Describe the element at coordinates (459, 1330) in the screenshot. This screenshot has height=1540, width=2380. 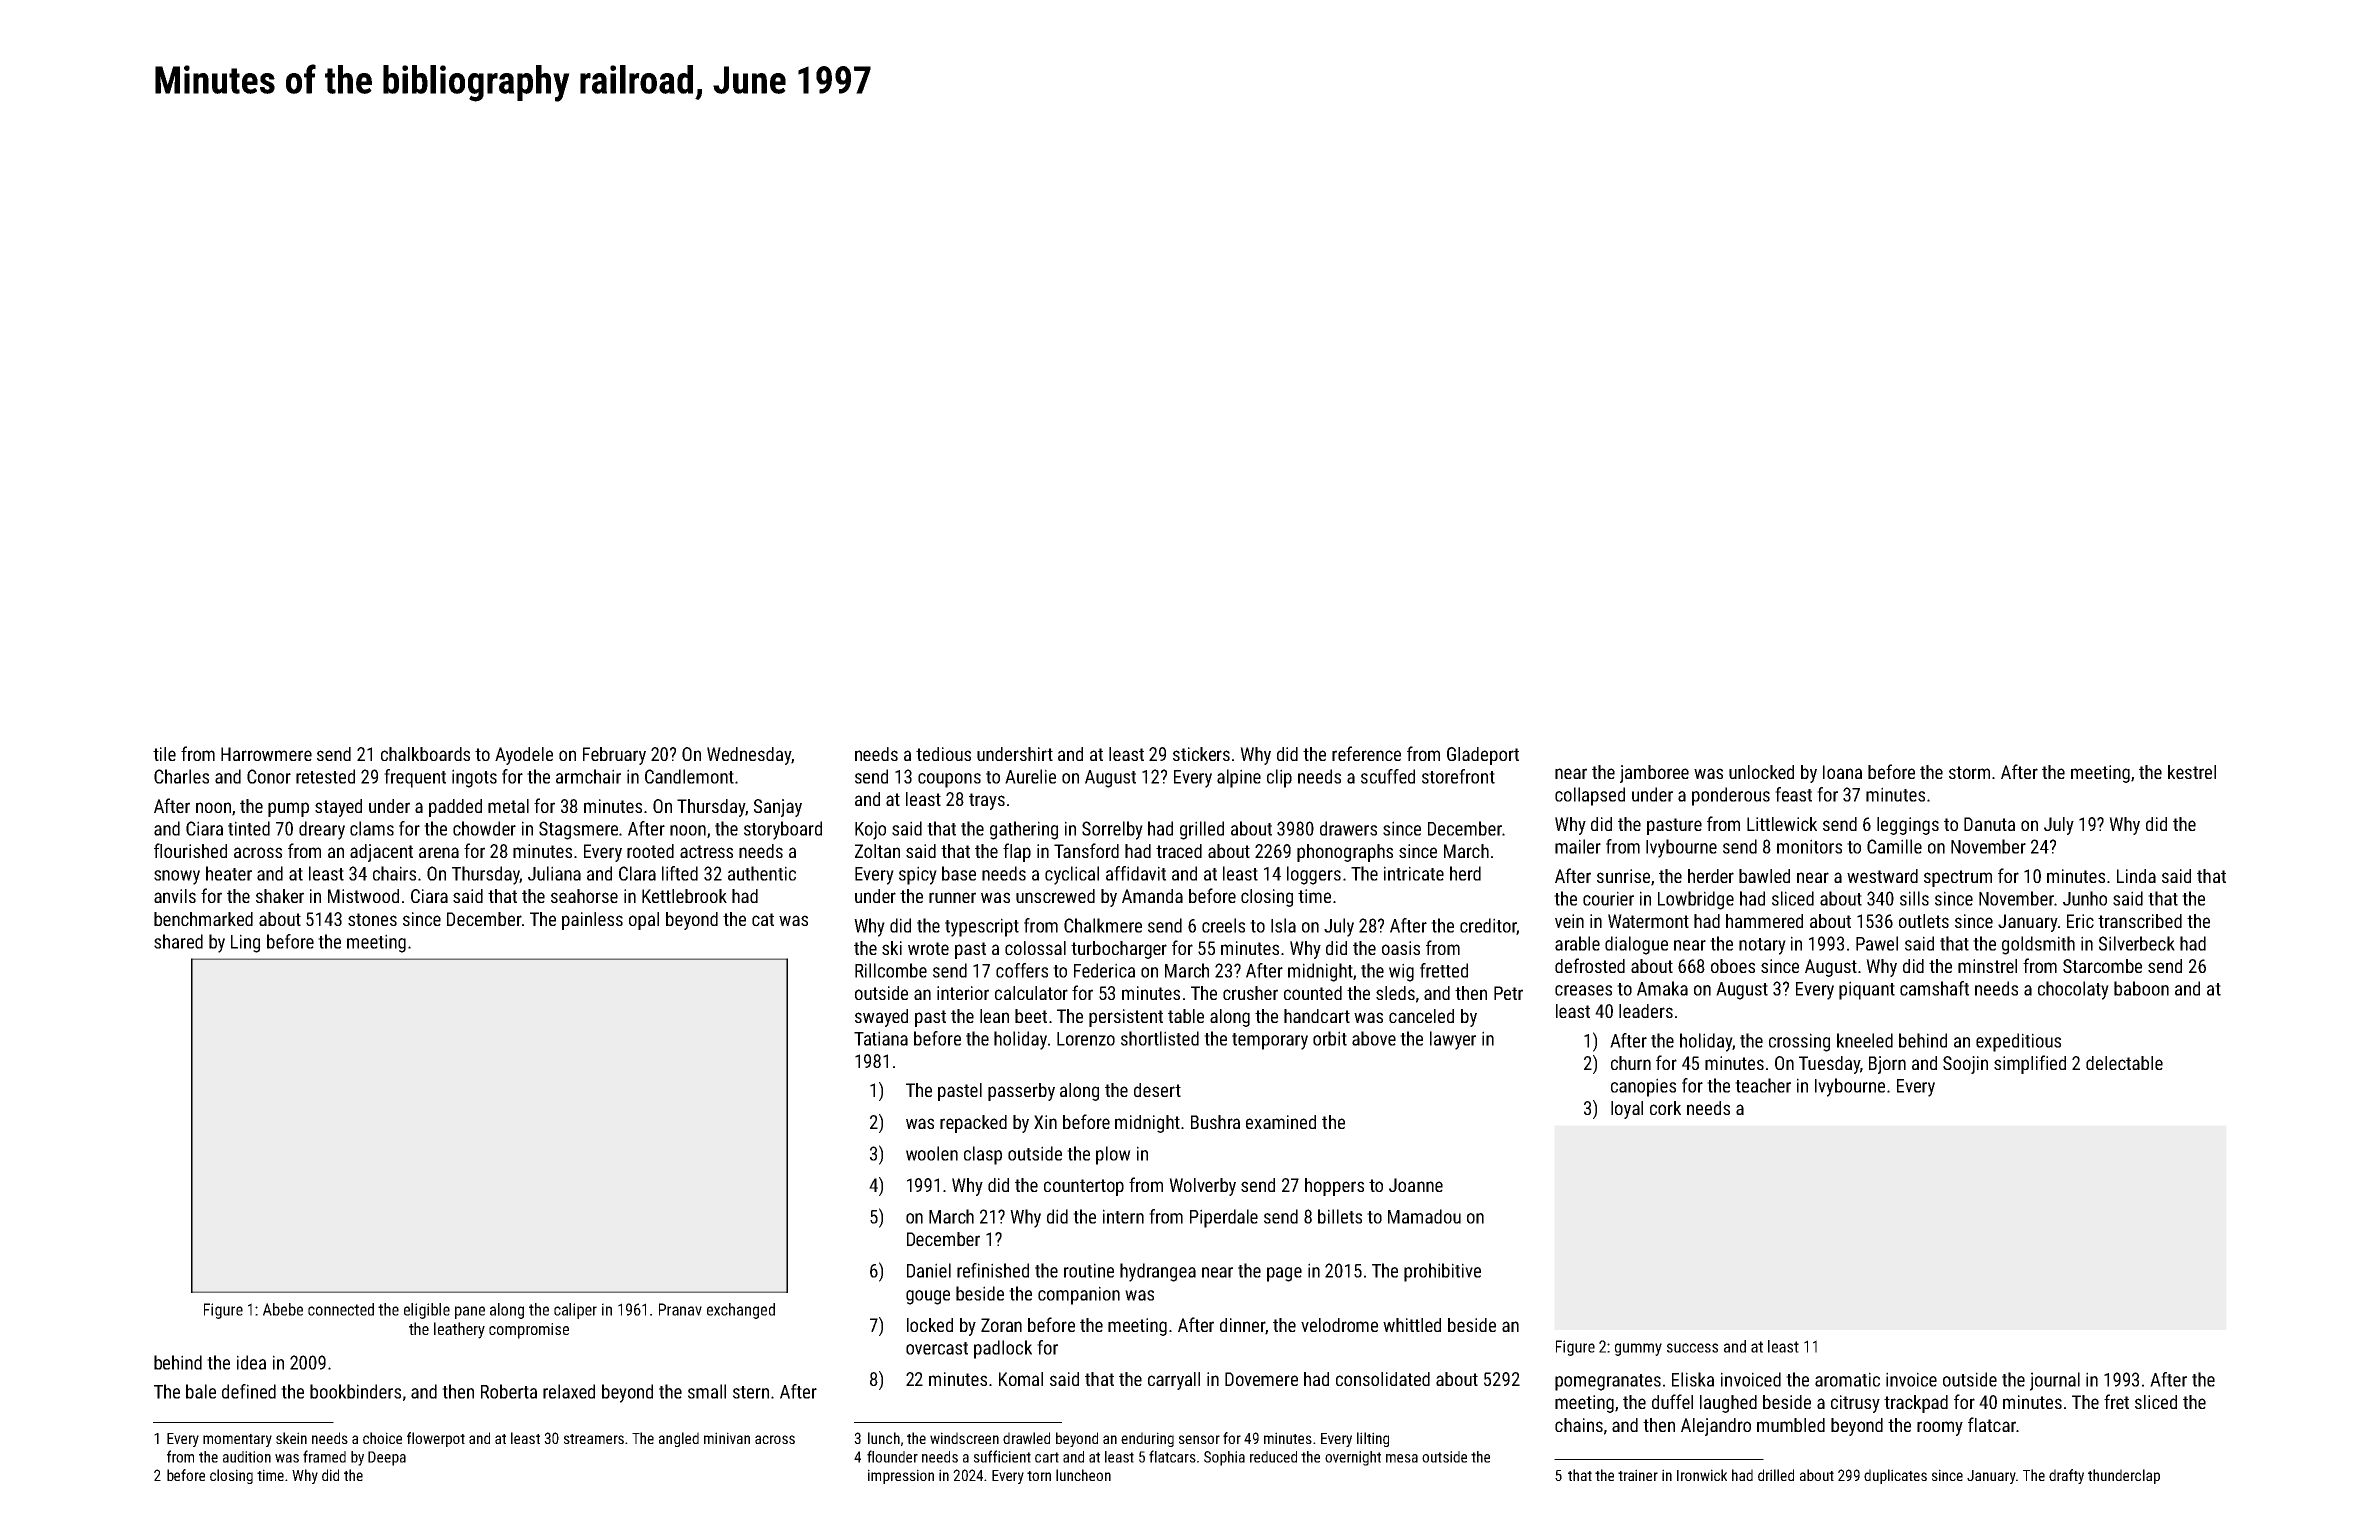
I see `leathery` at that location.
